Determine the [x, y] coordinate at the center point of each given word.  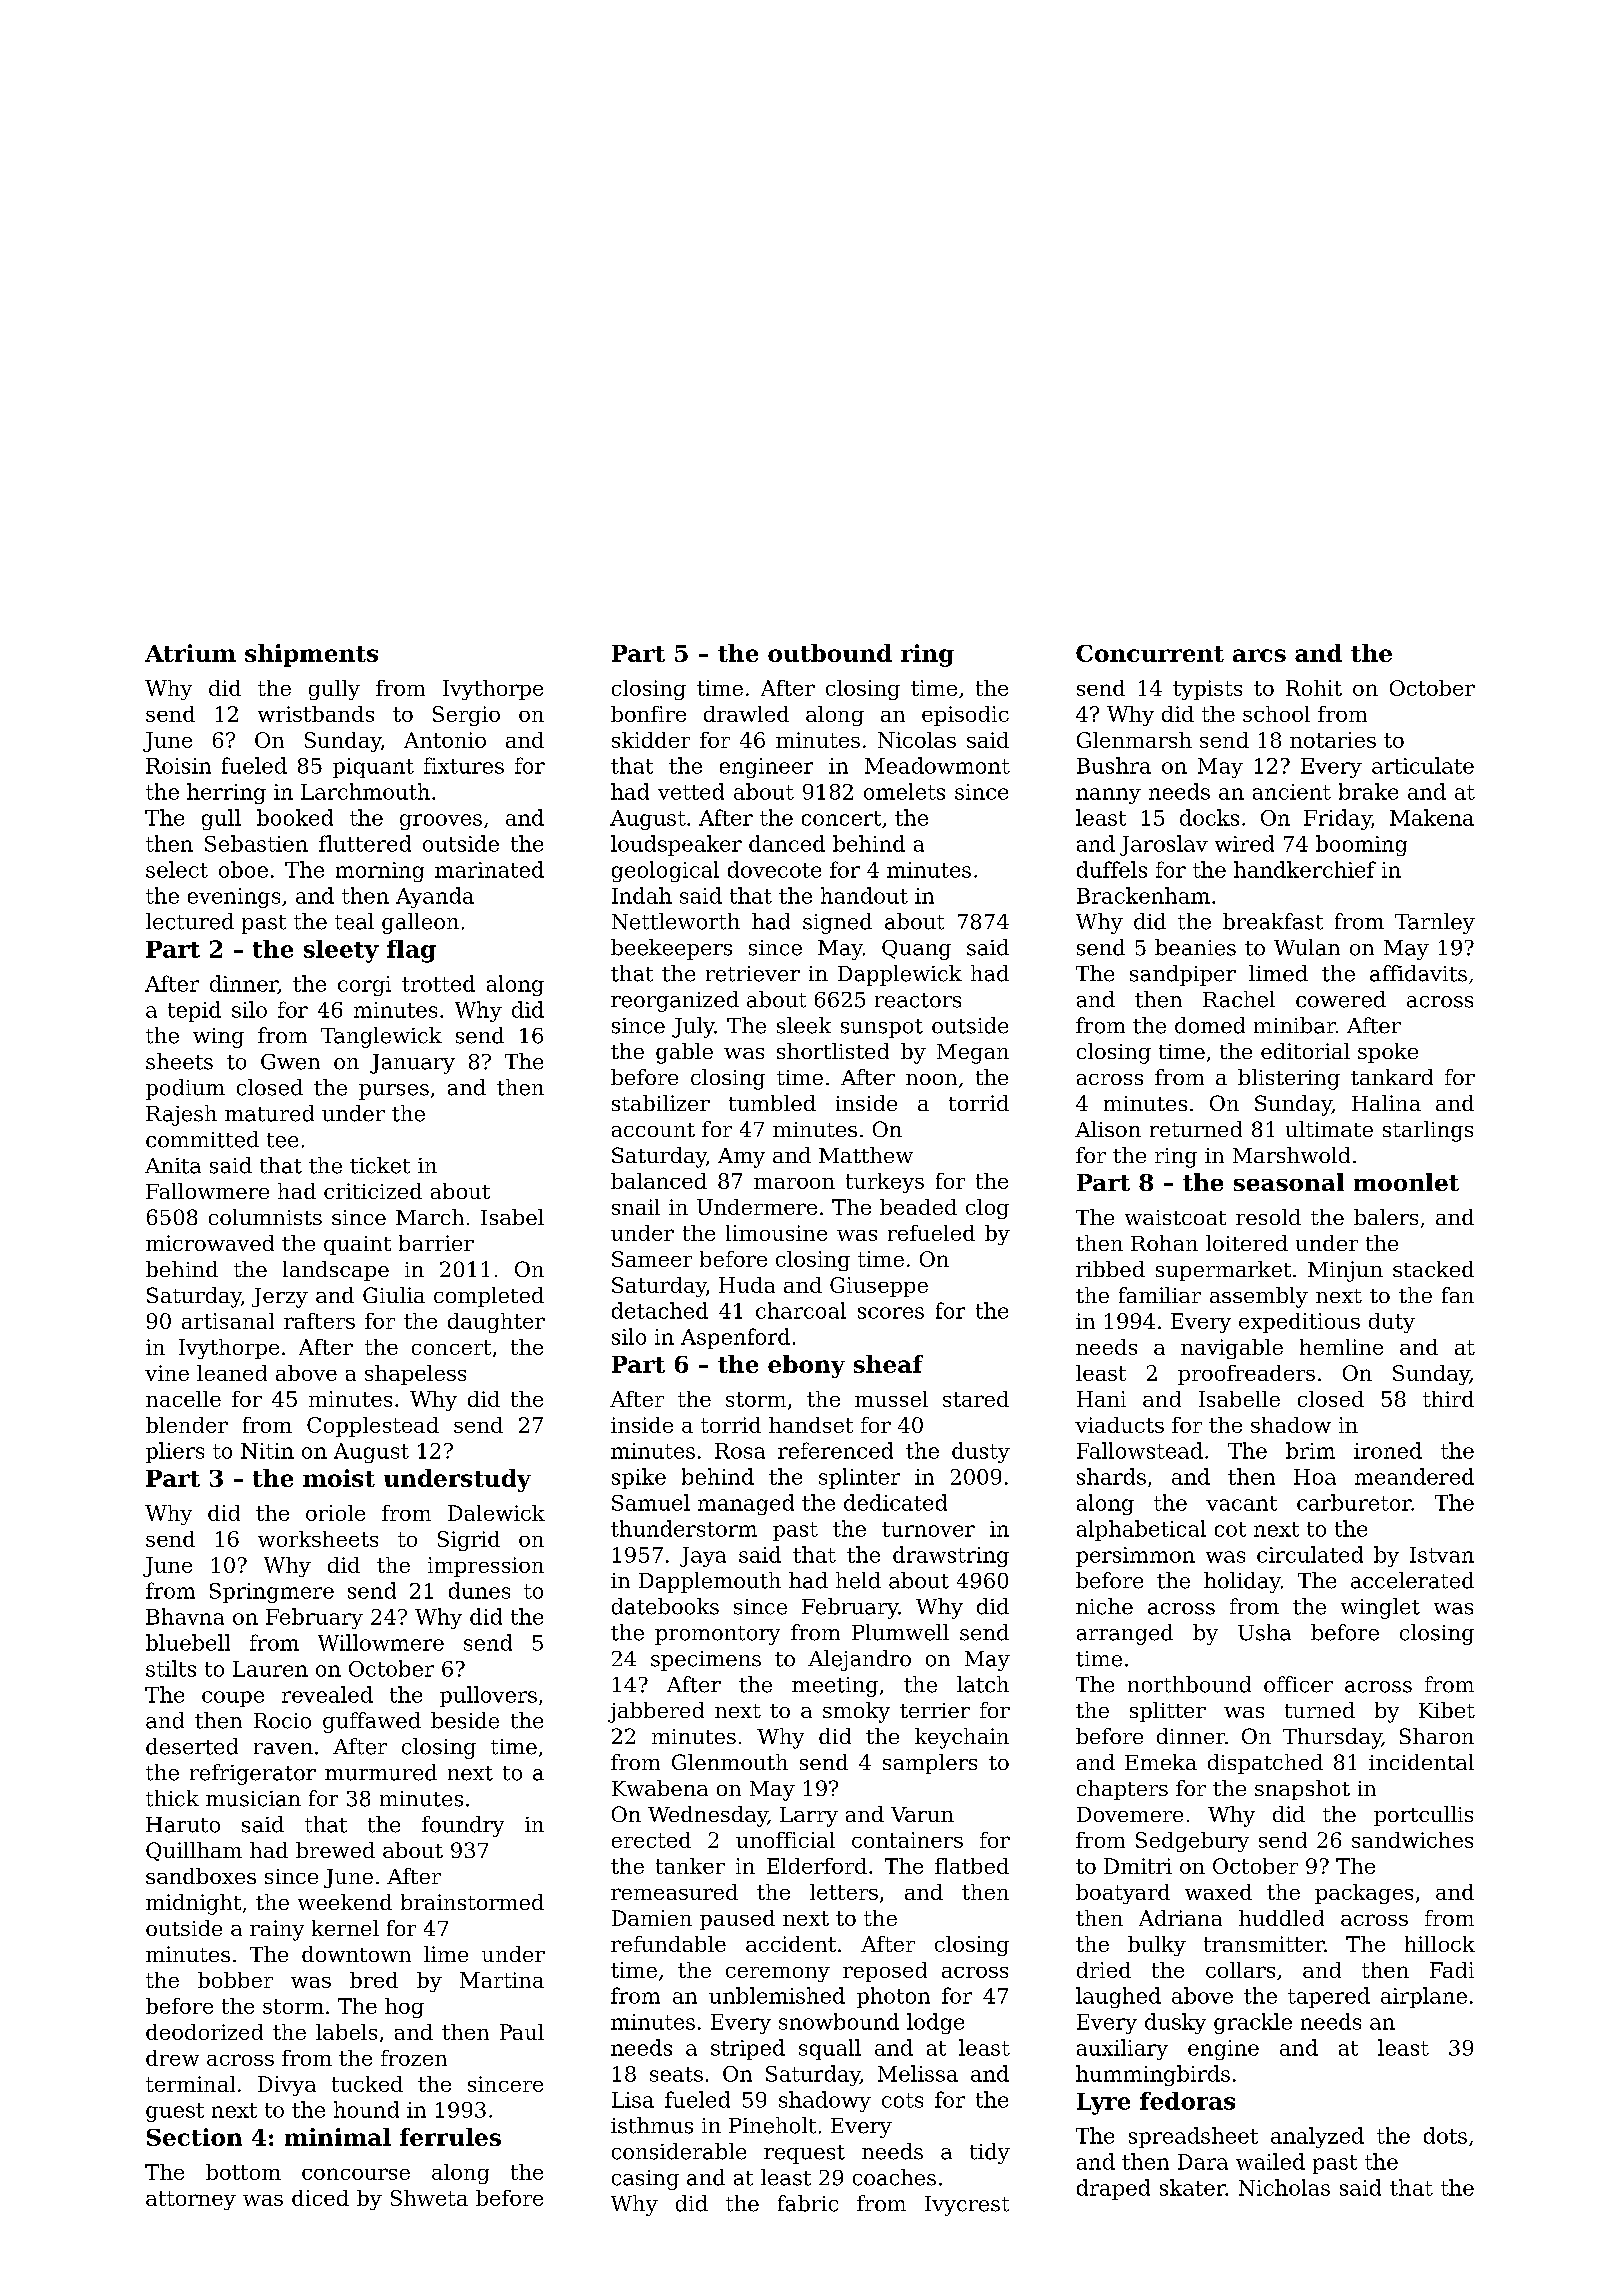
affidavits [1418, 973]
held [858, 1580]
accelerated [1412, 1580]
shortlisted [833, 1051]
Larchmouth [365, 791]
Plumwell [900, 1632]
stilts [171, 1668]
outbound [830, 653]
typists [1207, 690]
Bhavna [185, 1616]
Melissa [918, 2073]
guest [175, 2112]
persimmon [1135, 1557]
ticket [380, 1165]
